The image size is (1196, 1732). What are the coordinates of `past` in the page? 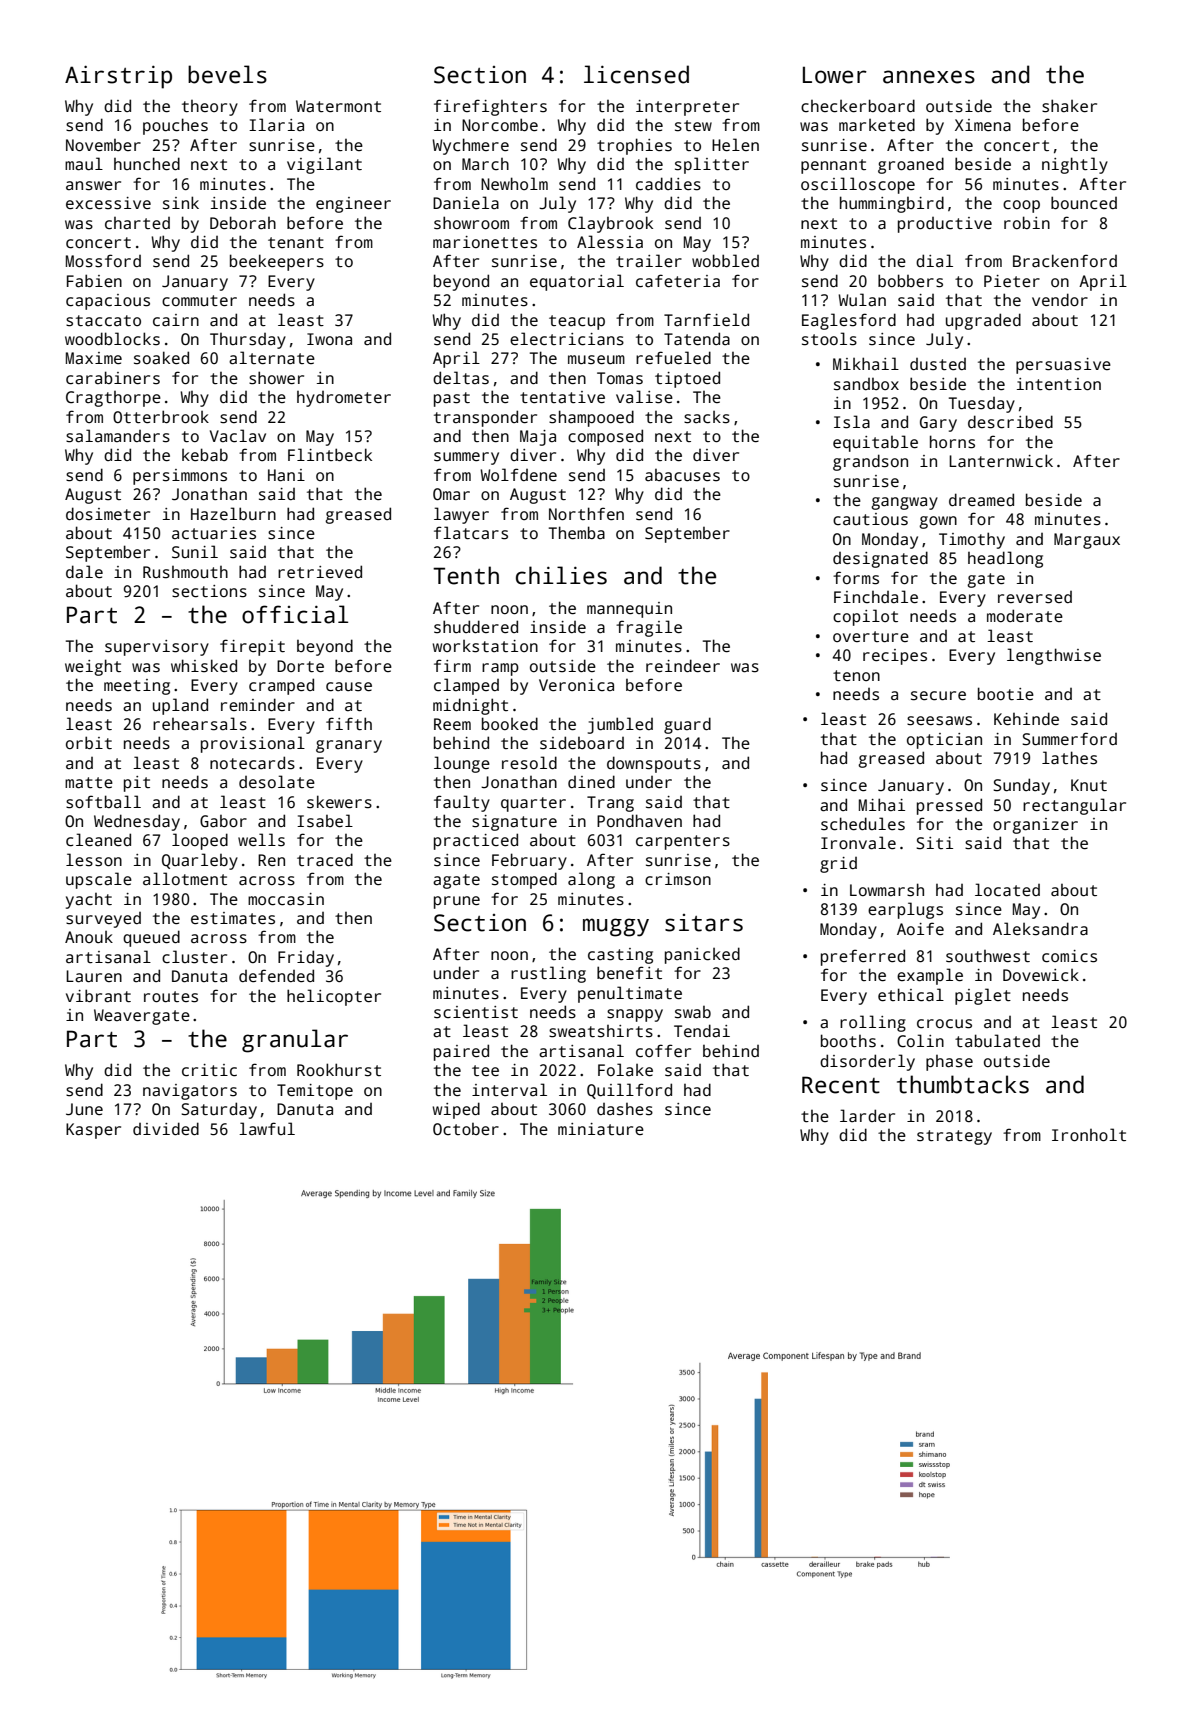 It's located at (452, 399).
